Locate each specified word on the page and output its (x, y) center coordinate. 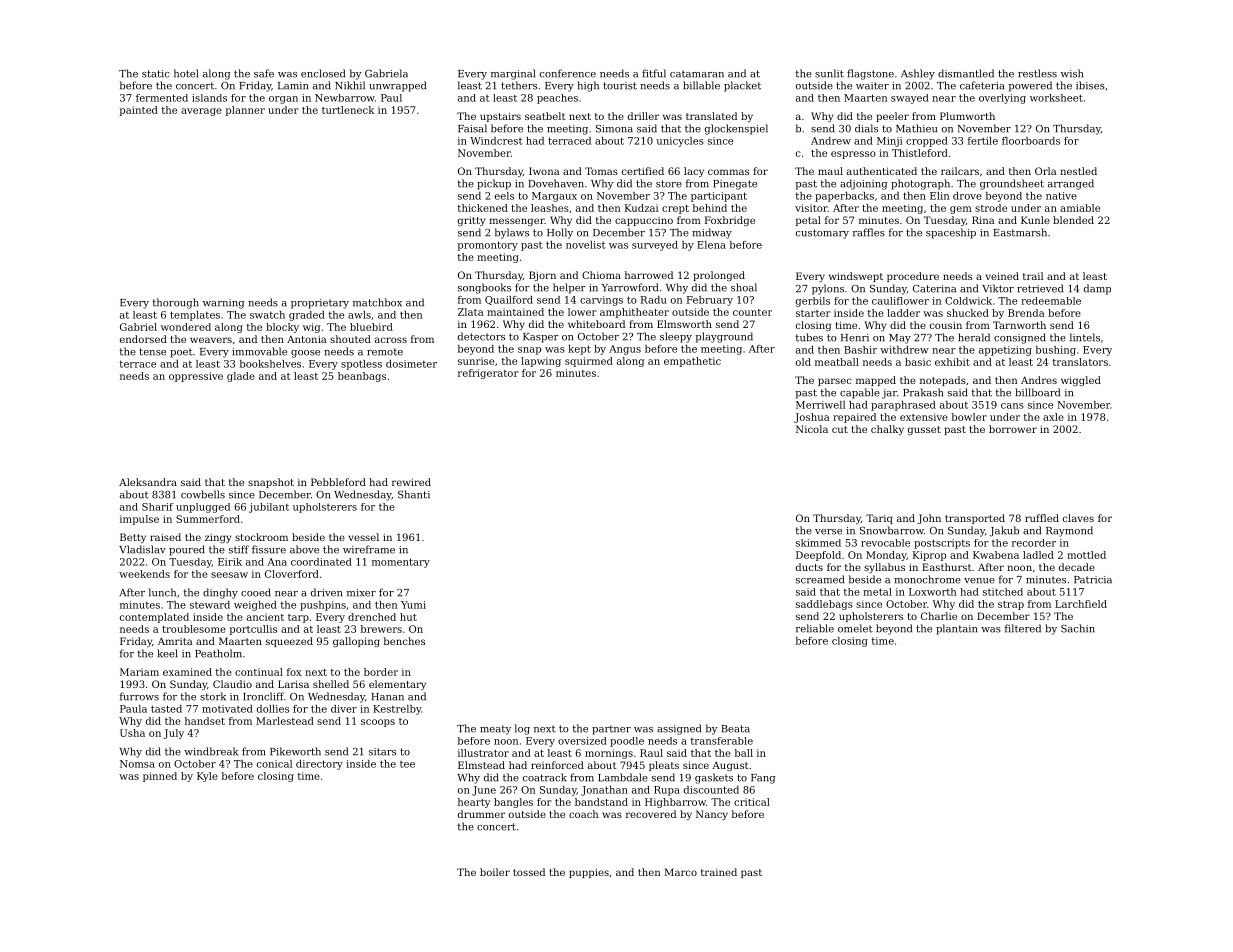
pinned (160, 777)
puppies (589, 873)
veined (1002, 276)
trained (719, 872)
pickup (494, 184)
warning (223, 304)
